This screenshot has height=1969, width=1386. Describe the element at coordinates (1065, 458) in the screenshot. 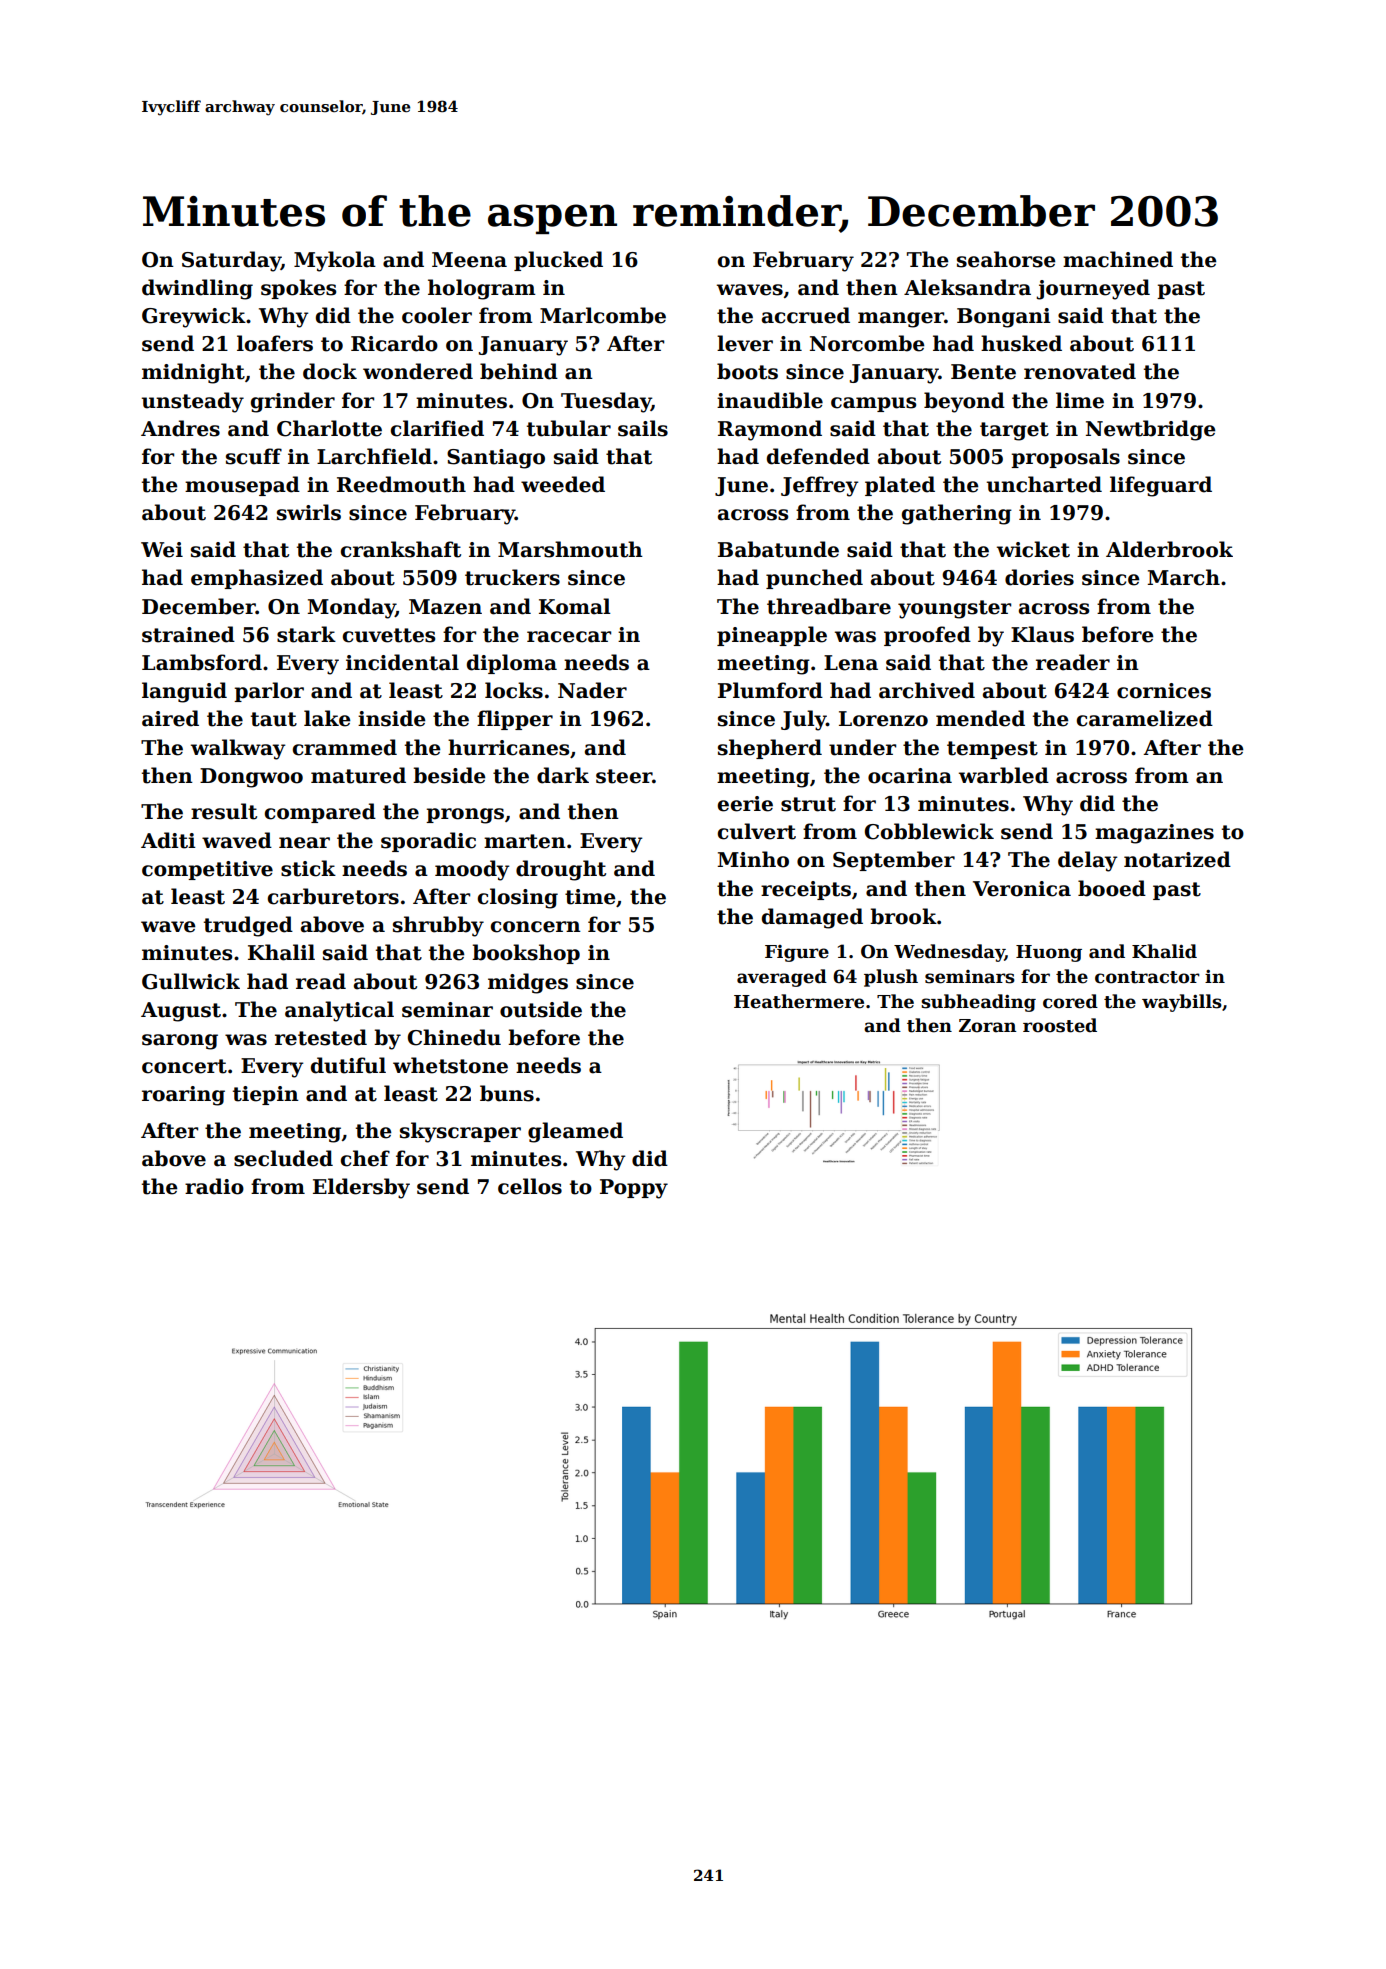

I see `proposals` at that location.
